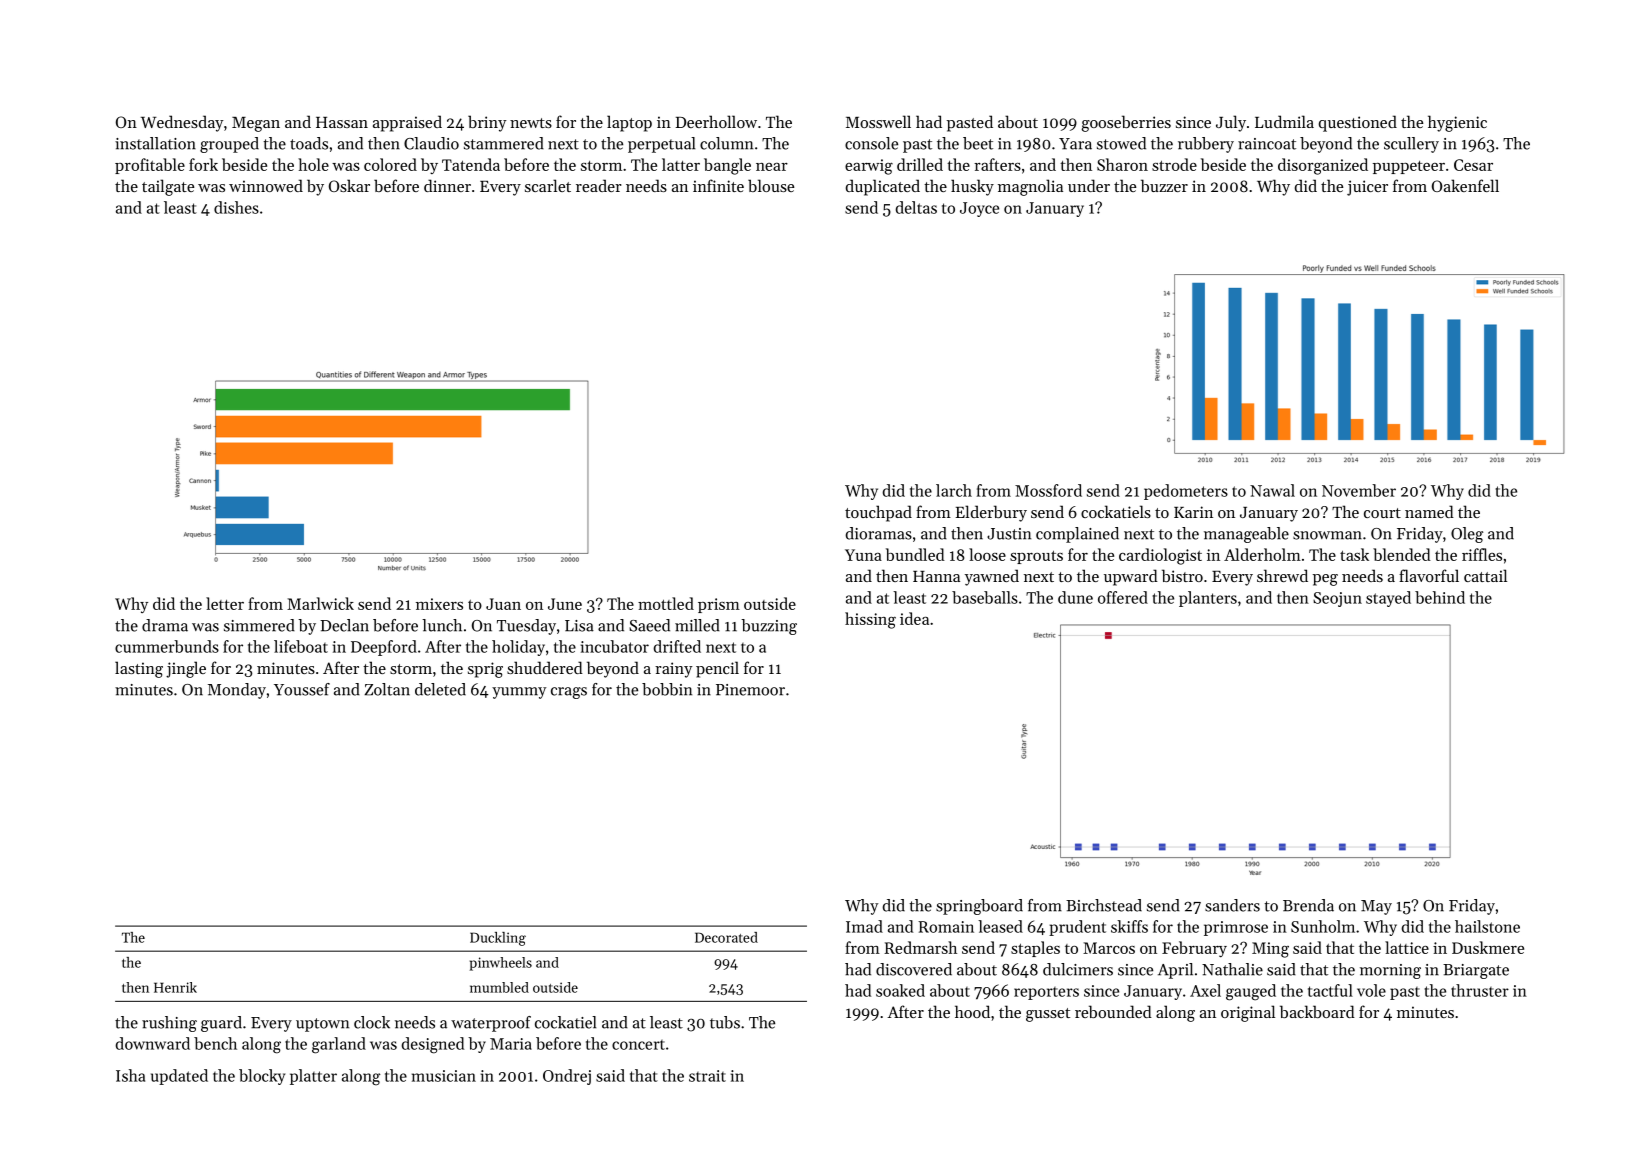  What do you see at coordinates (1457, 123) in the page?
I see `hygienic` at bounding box center [1457, 123].
